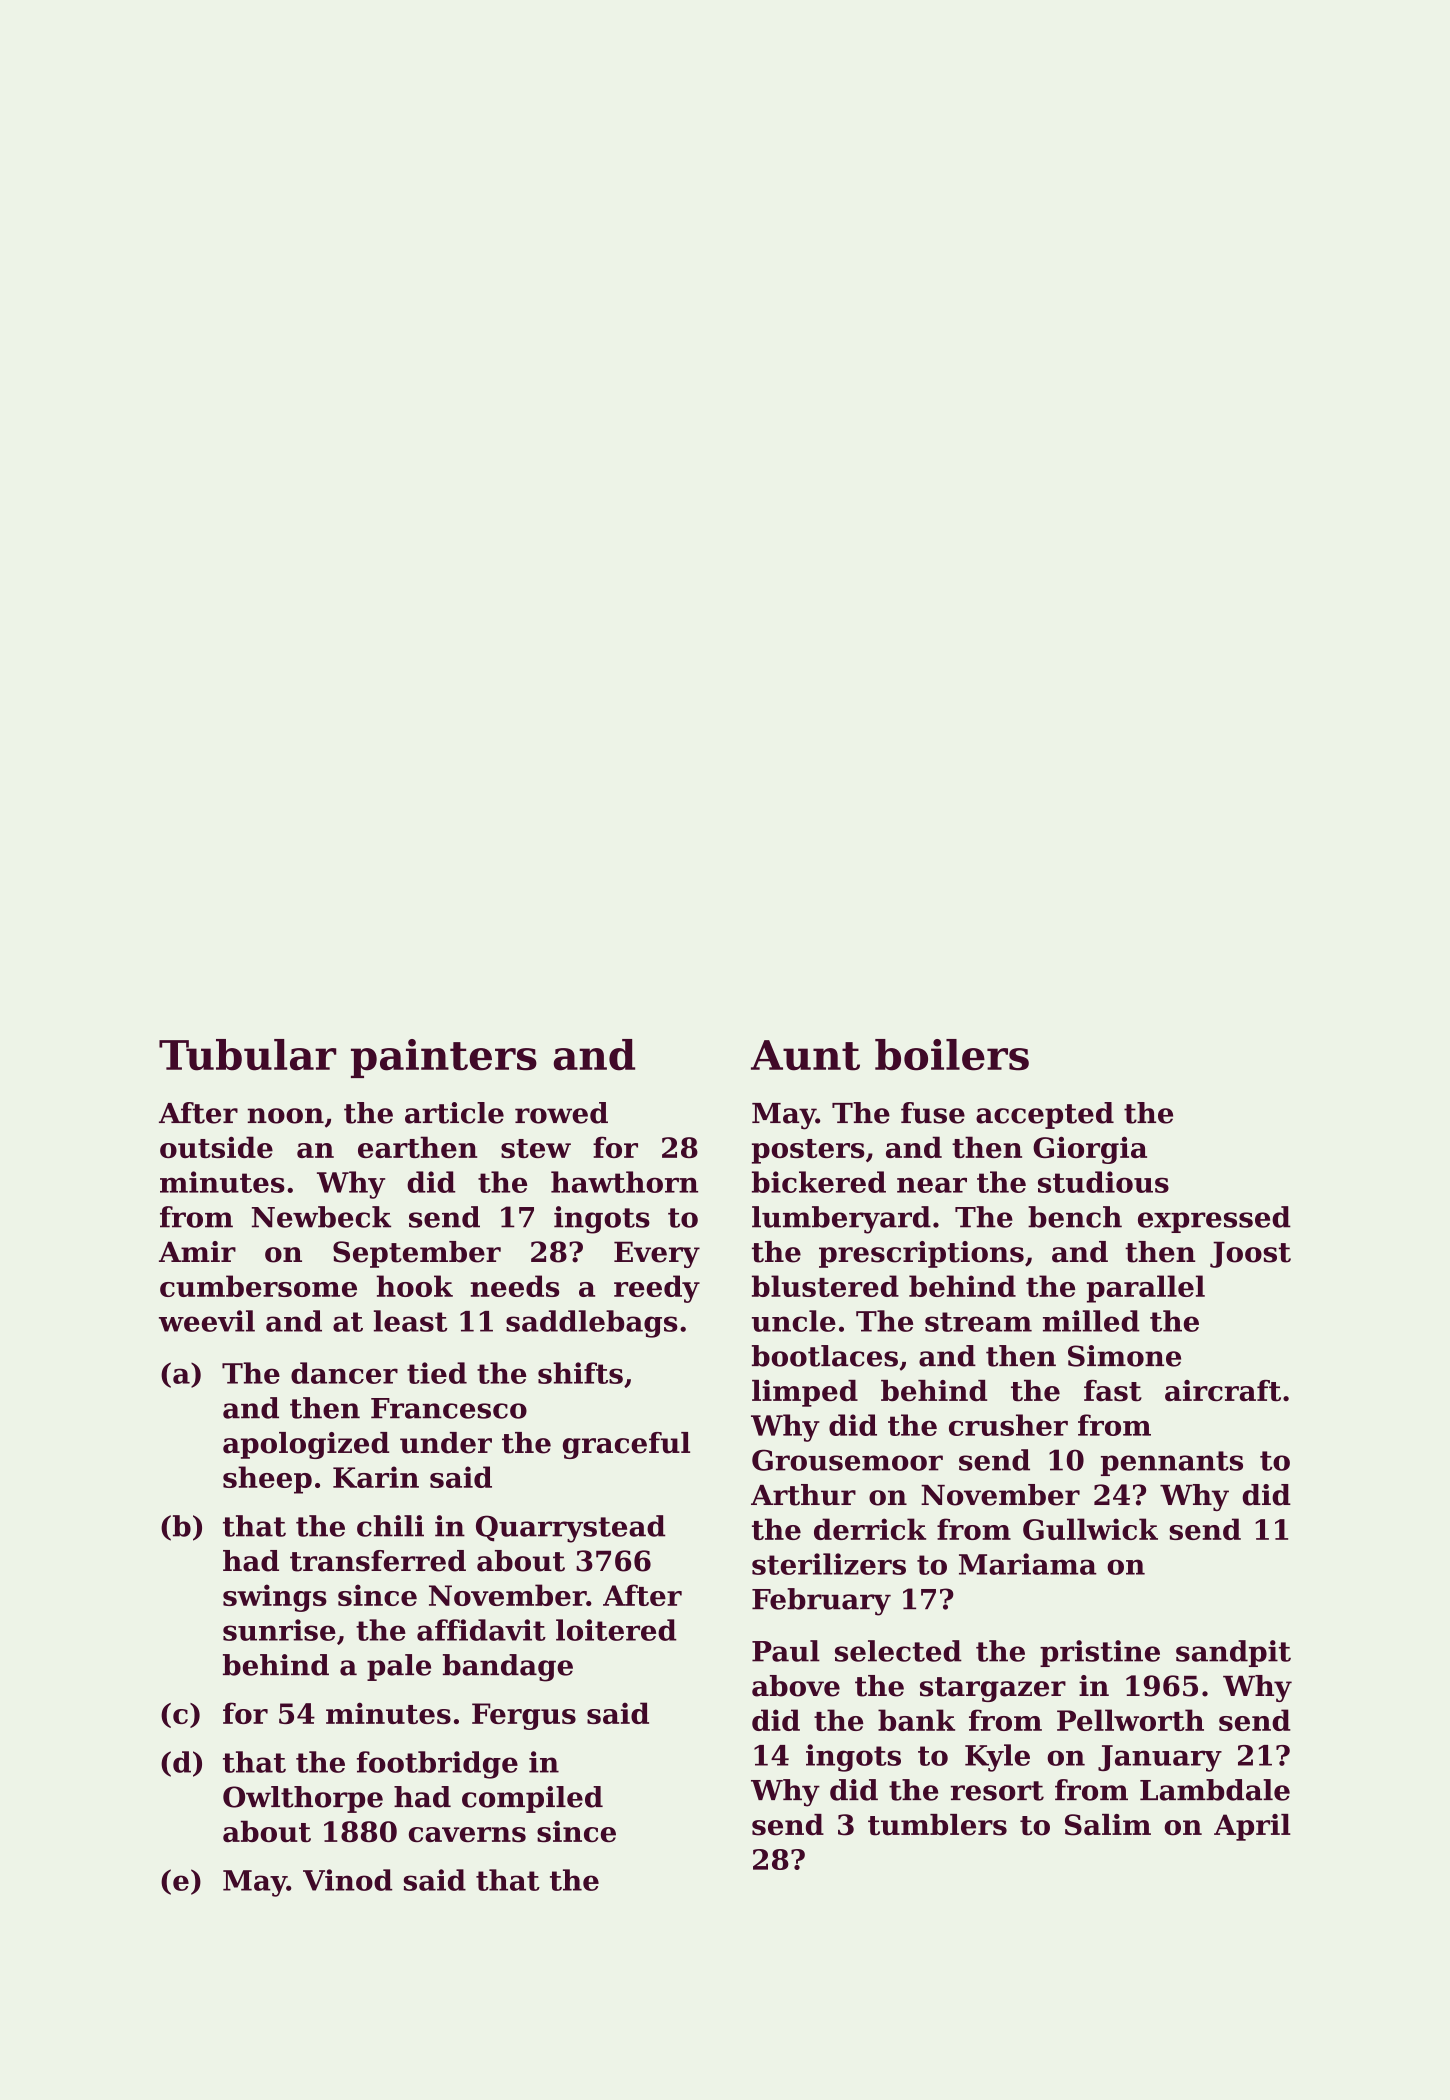 Image resolution: width=1450 pixels, height=2100 pixels. Describe the element at coordinates (870, 1529) in the page. I see `derrick` at that location.
